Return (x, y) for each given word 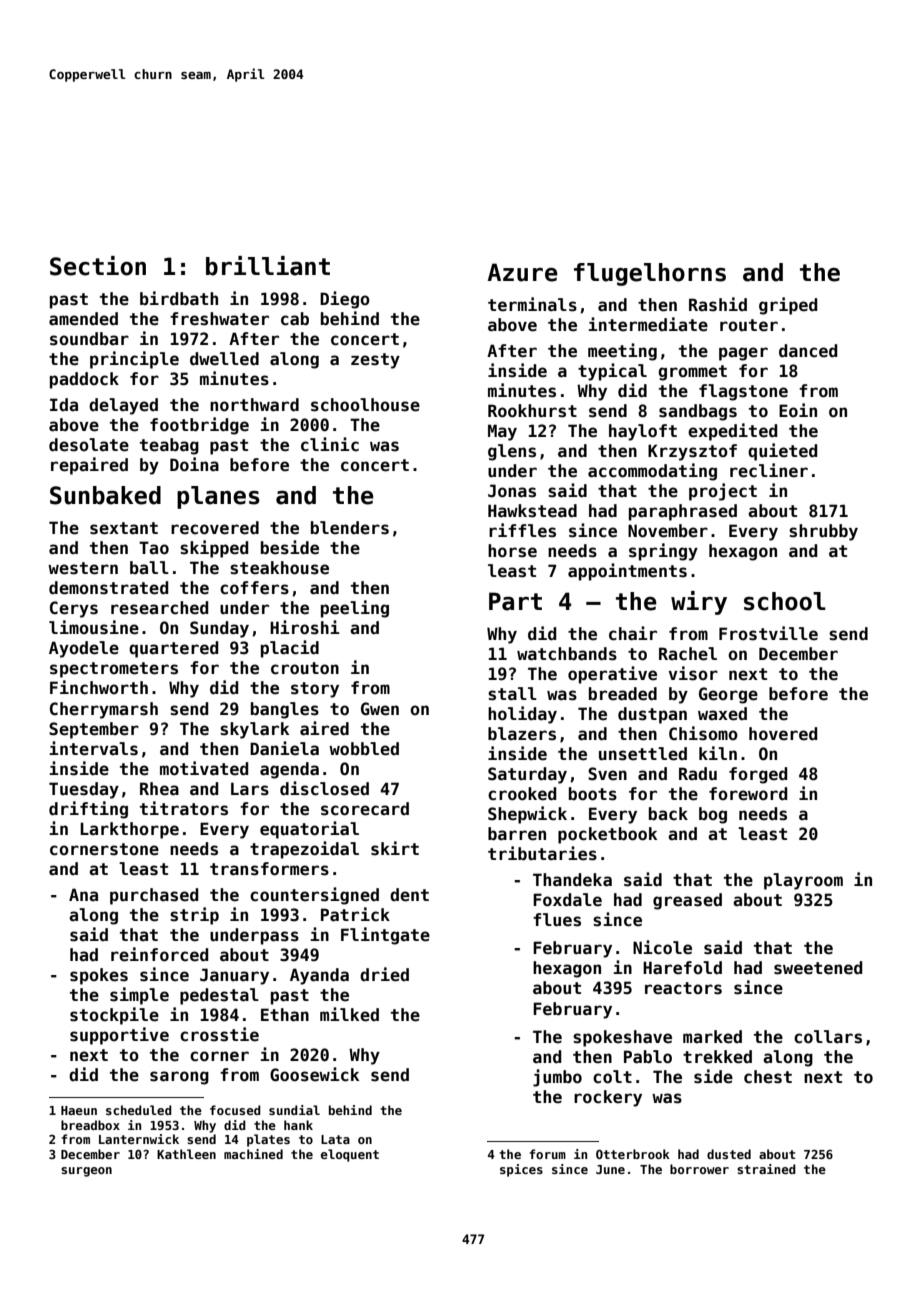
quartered (173, 649)
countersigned (314, 896)
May (502, 432)
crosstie (219, 1034)
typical (612, 372)
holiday (522, 715)
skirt (395, 848)
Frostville (768, 633)
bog (713, 815)
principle (134, 360)
